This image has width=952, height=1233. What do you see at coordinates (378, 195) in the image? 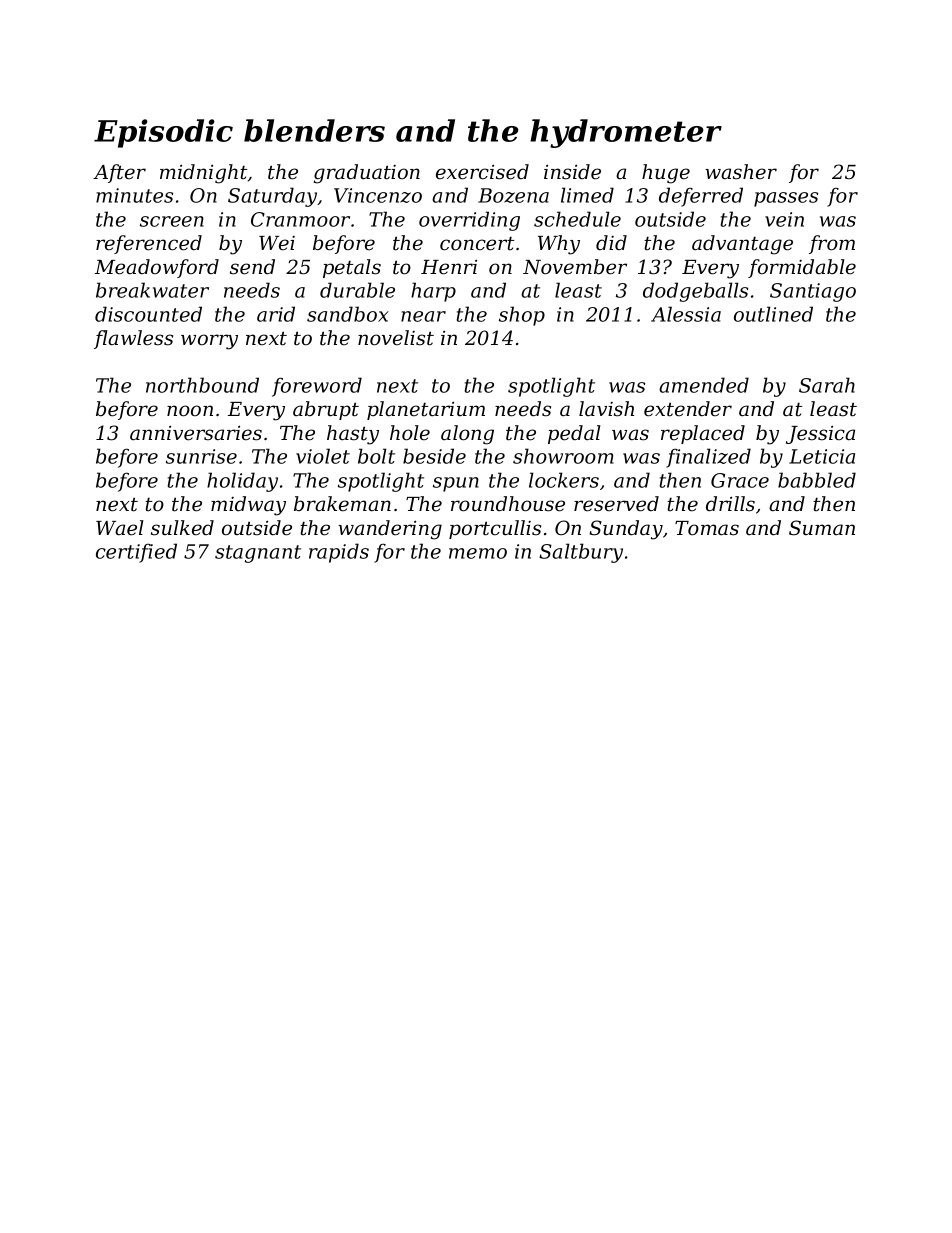
I see `Vincenzo` at bounding box center [378, 195].
